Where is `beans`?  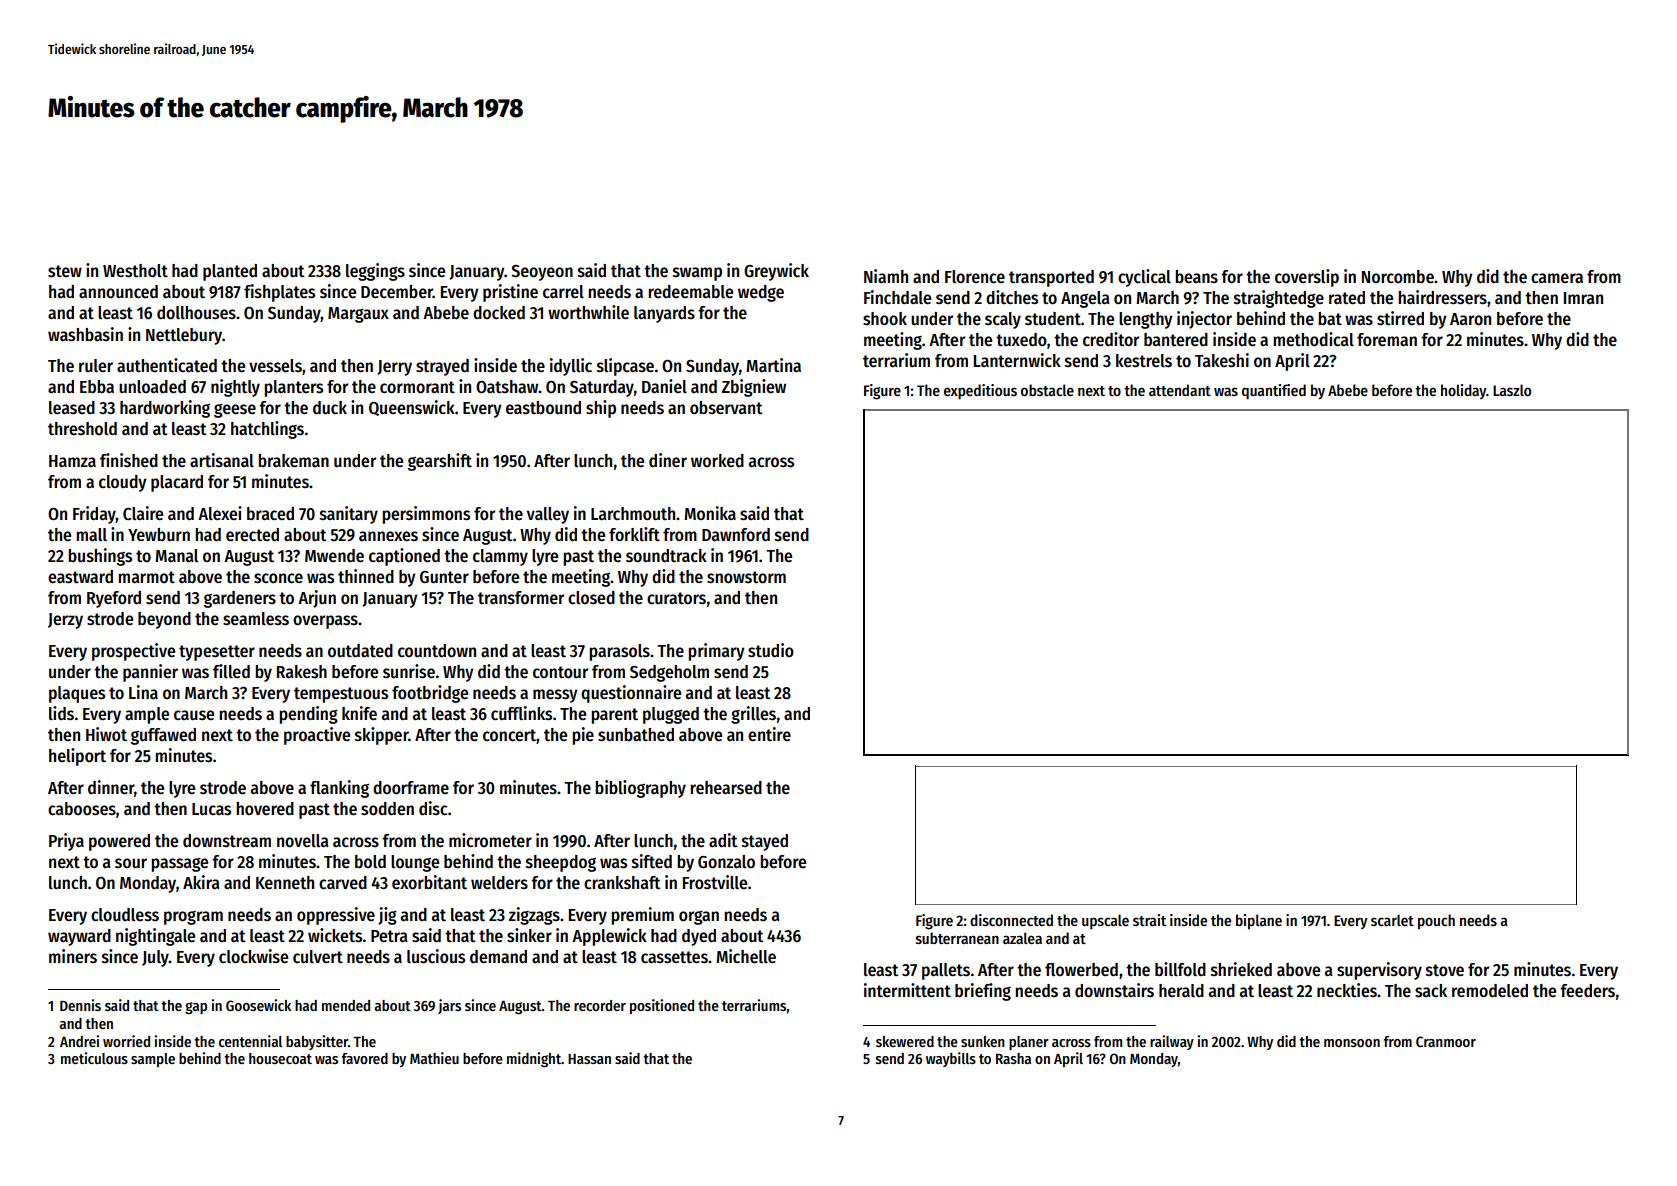
beans is located at coordinates (1196, 277).
